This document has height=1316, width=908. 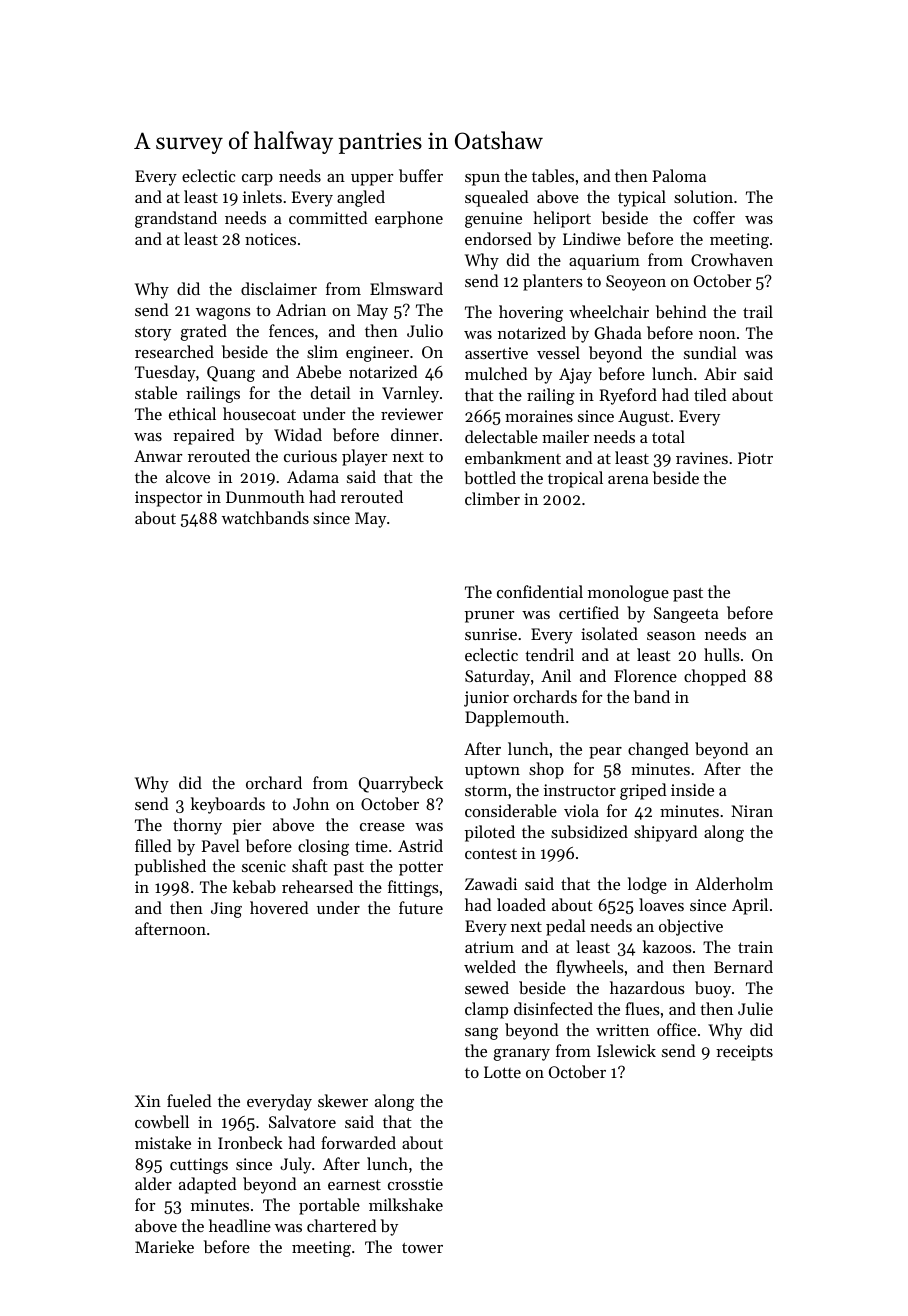 What do you see at coordinates (489, 617) in the document?
I see `pruner` at bounding box center [489, 617].
